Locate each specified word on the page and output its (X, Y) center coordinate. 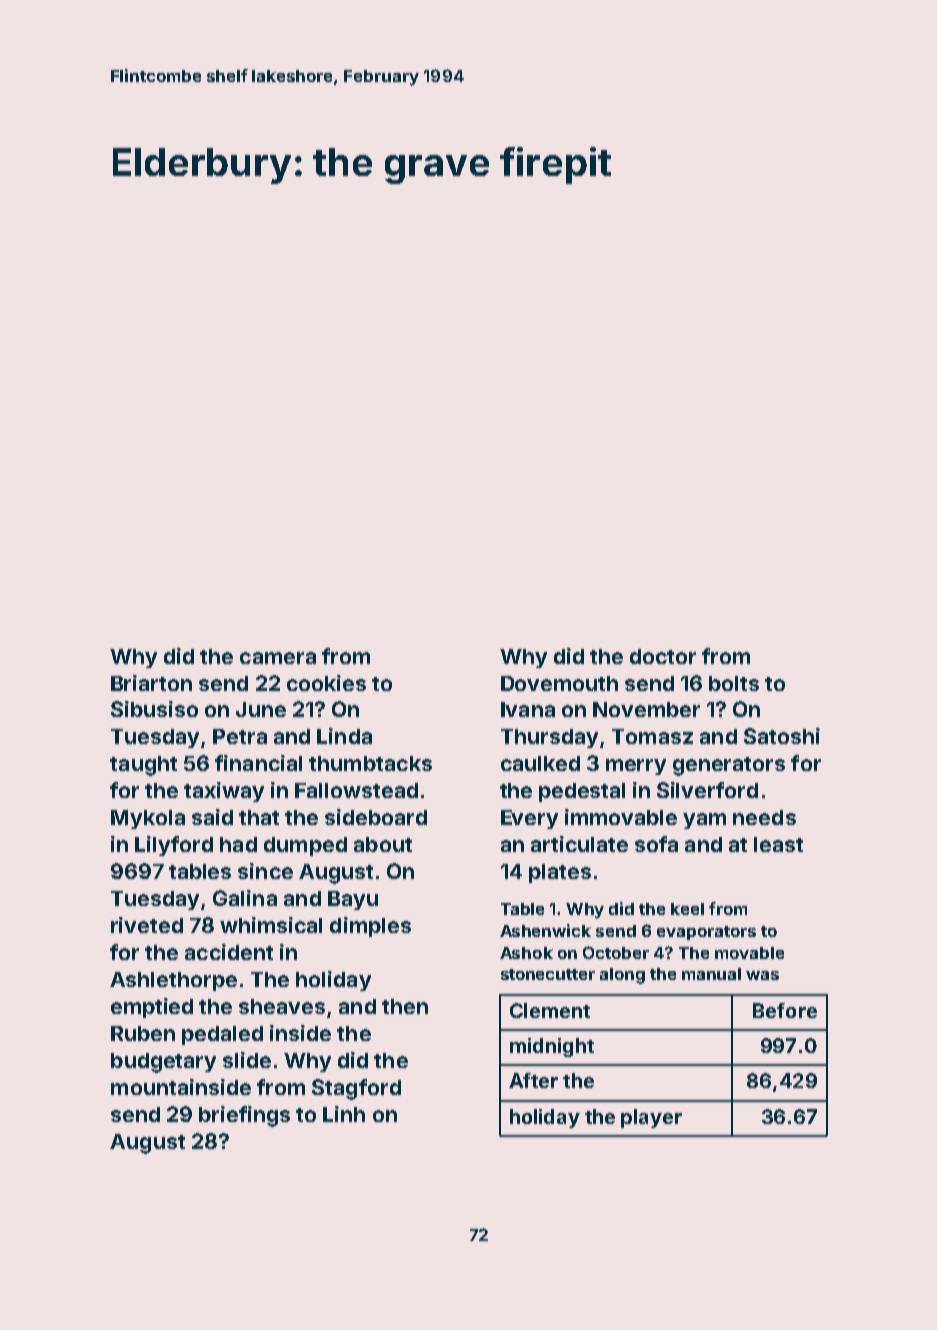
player (651, 1118)
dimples (370, 927)
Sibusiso (154, 709)
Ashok (526, 953)
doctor (663, 656)
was (762, 975)
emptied (152, 1008)
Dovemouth (559, 683)
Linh (344, 1114)
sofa (656, 844)
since (265, 871)
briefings (244, 1116)
